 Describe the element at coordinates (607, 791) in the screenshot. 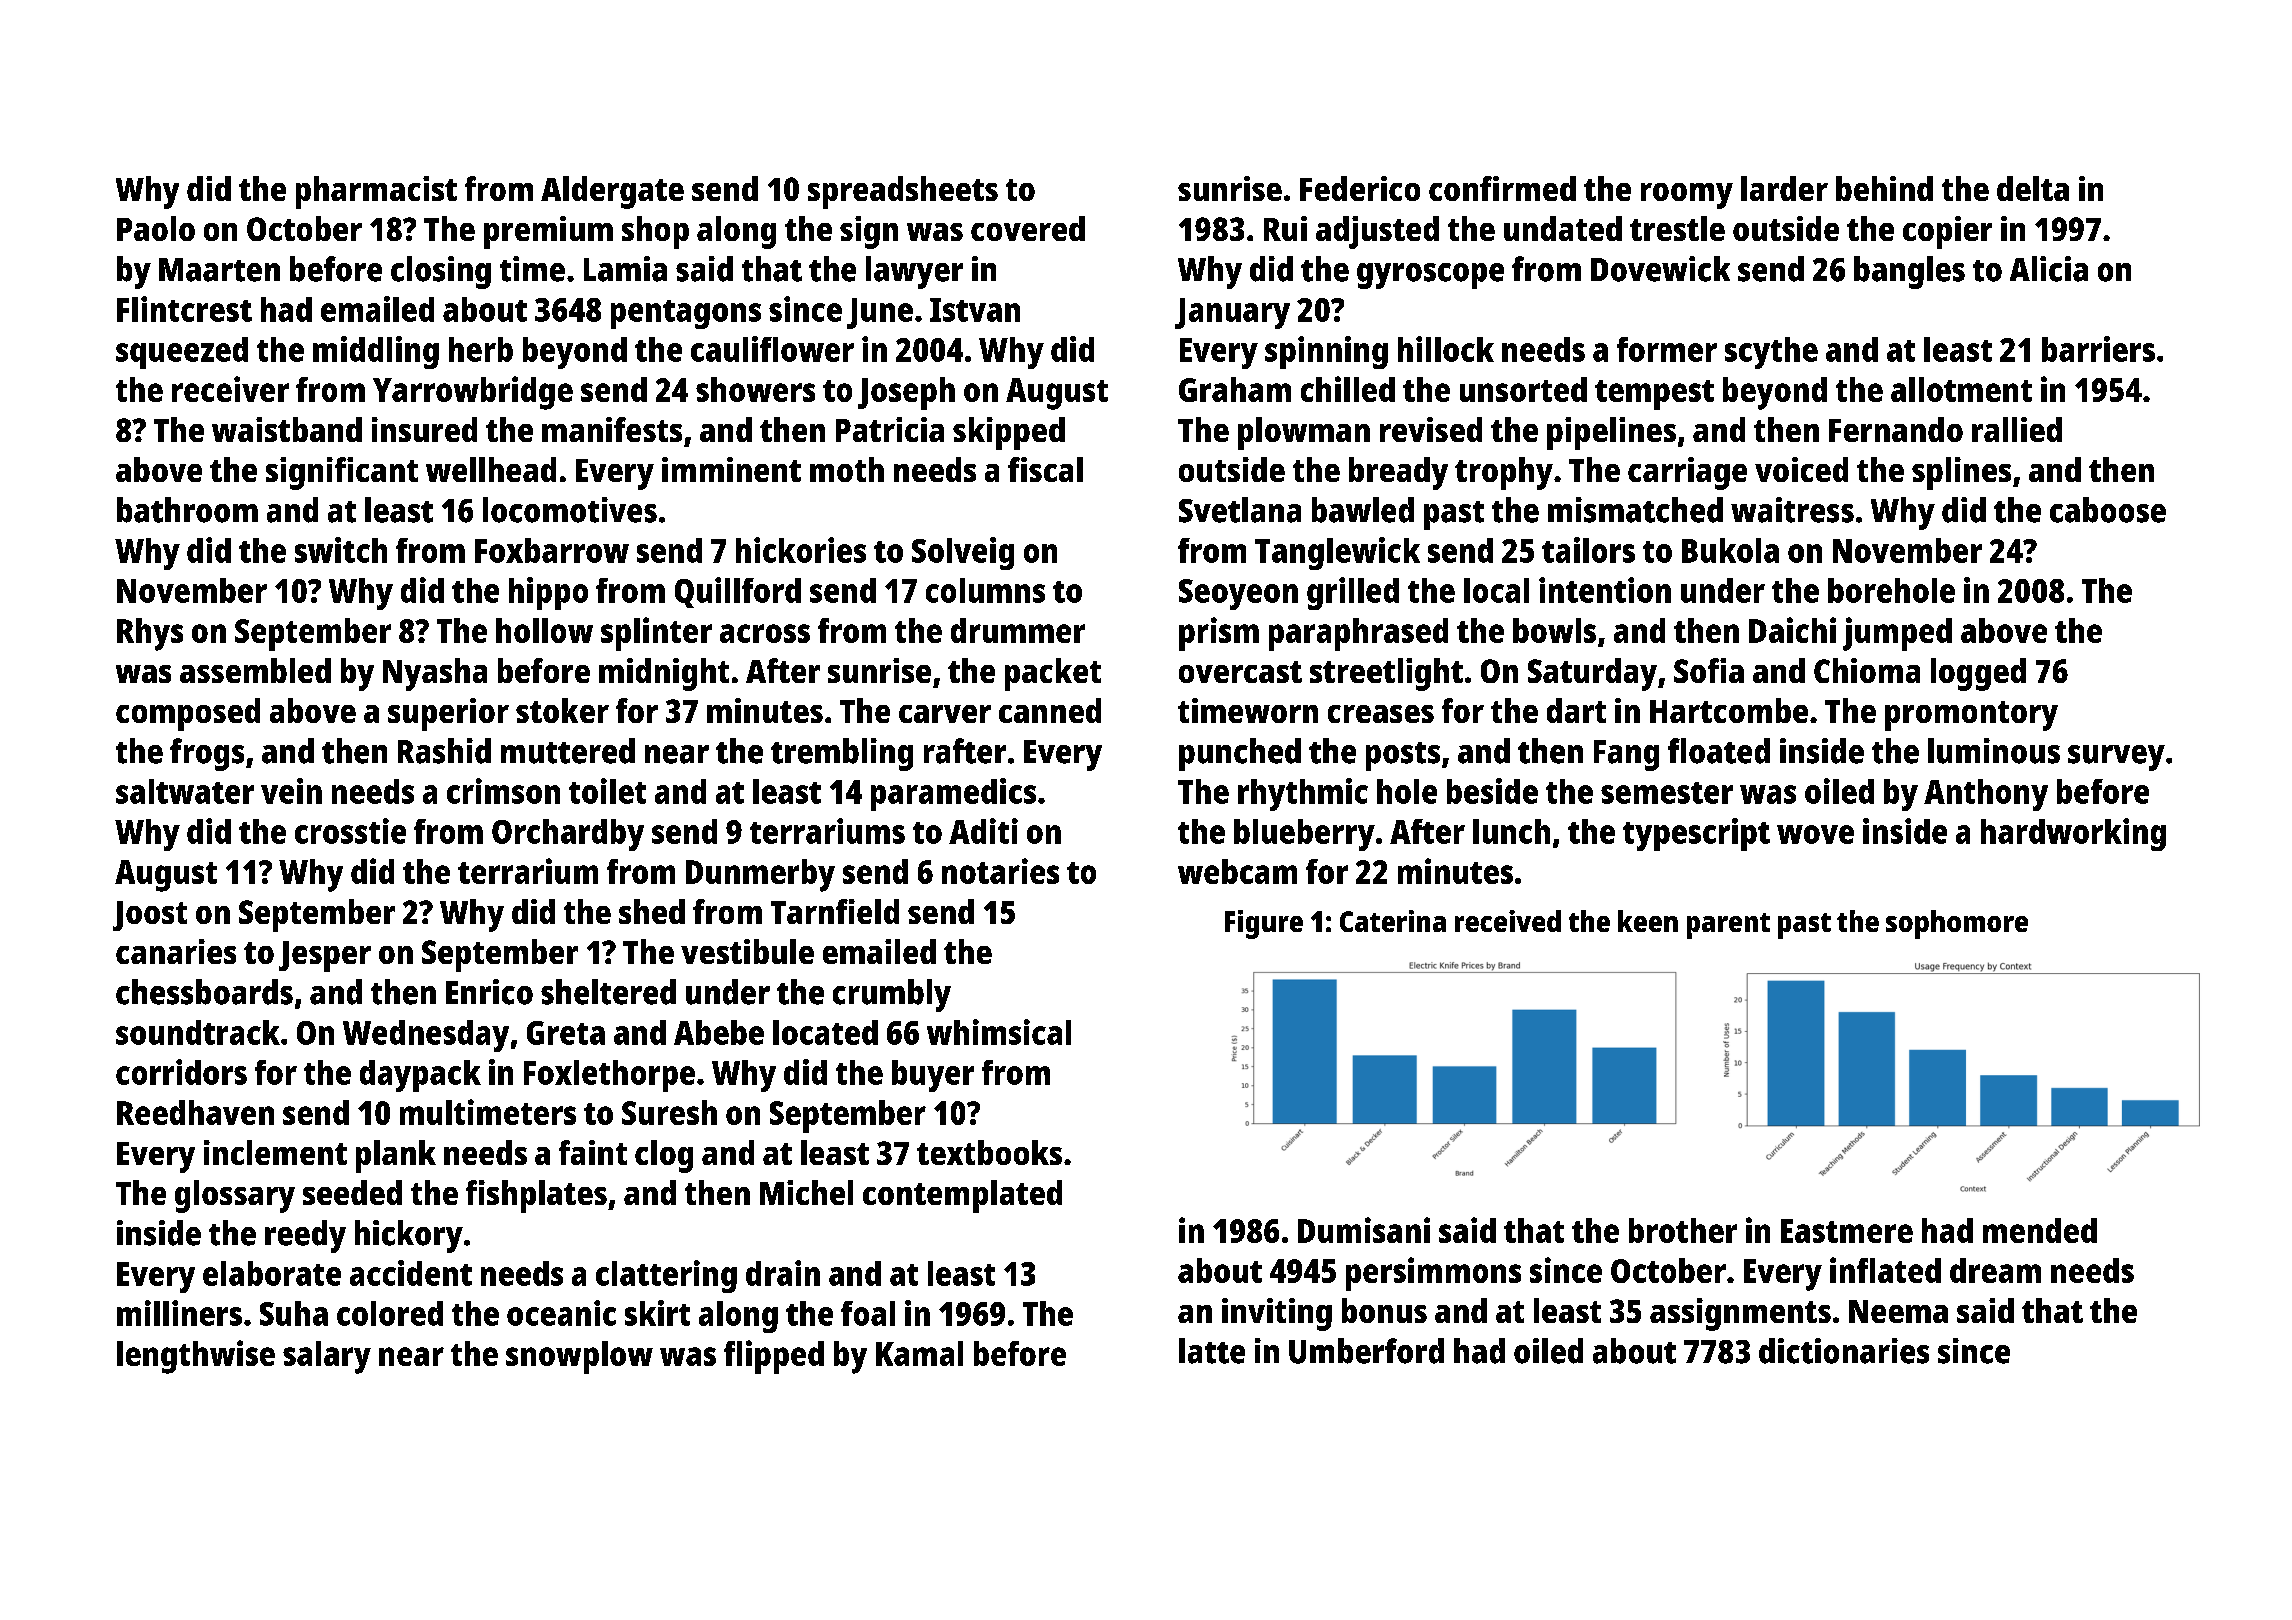

I see `toilet` at that location.
